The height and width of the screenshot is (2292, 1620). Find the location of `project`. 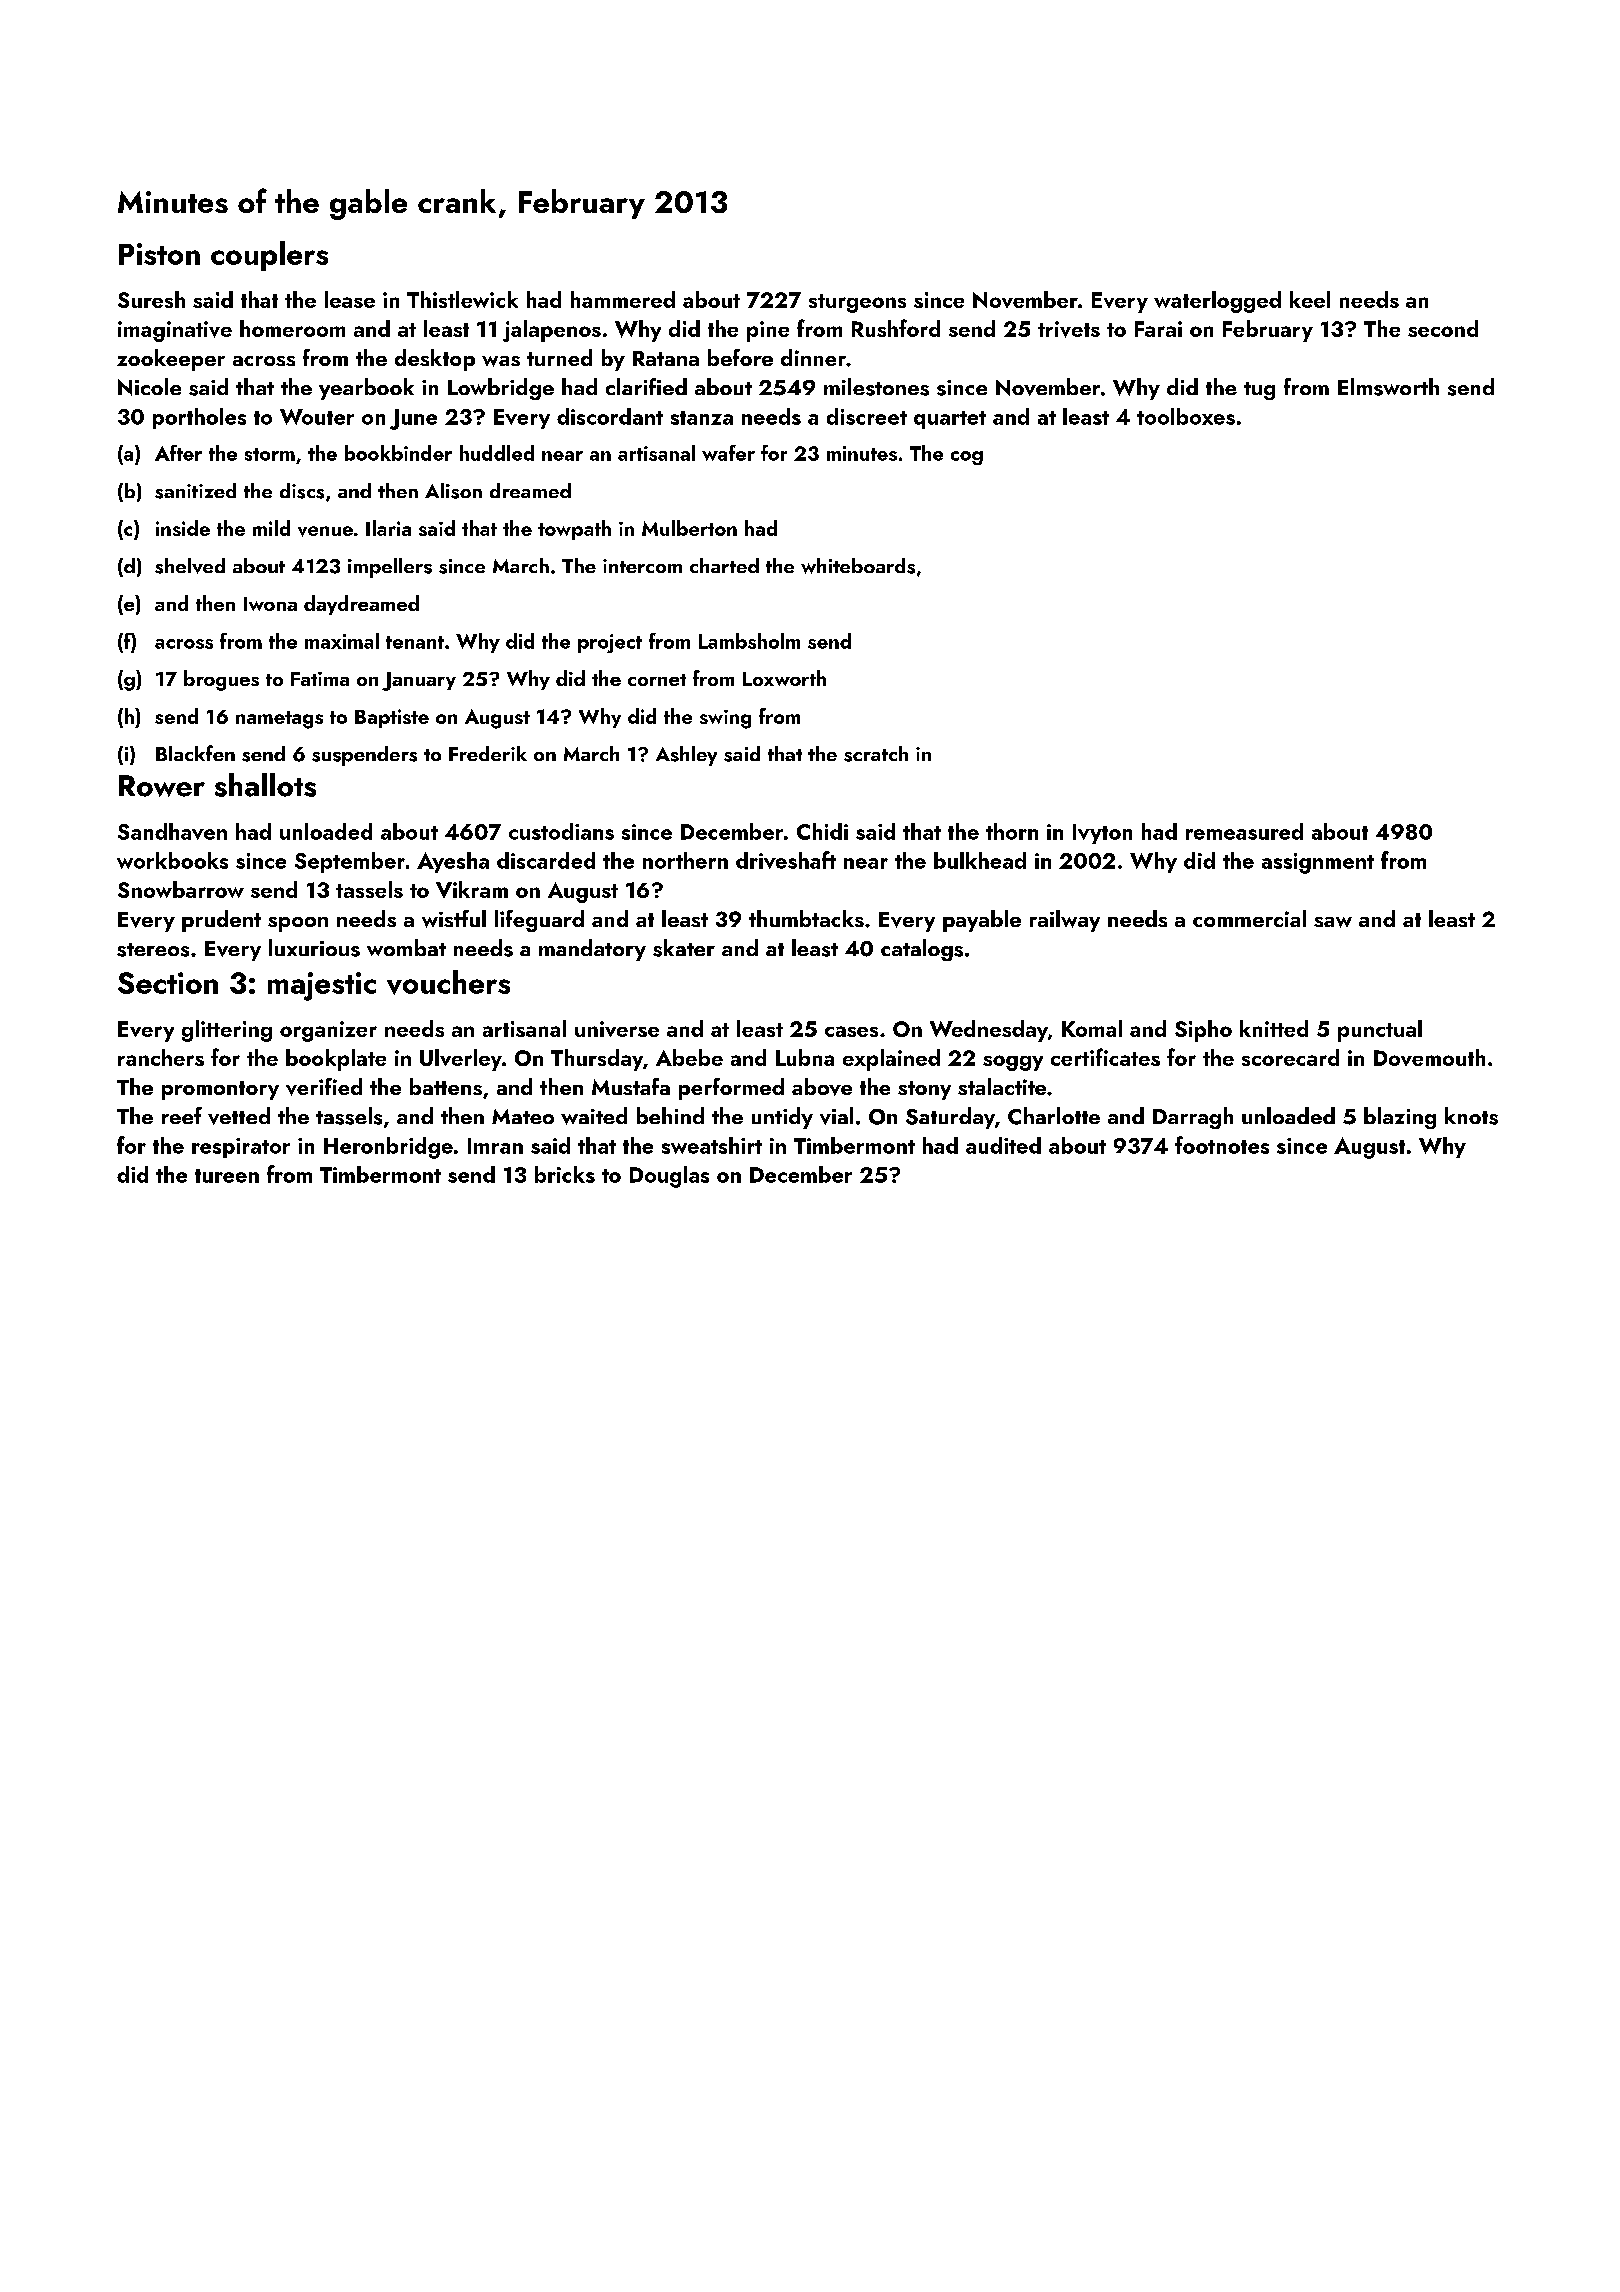

project is located at coordinates (610, 643).
